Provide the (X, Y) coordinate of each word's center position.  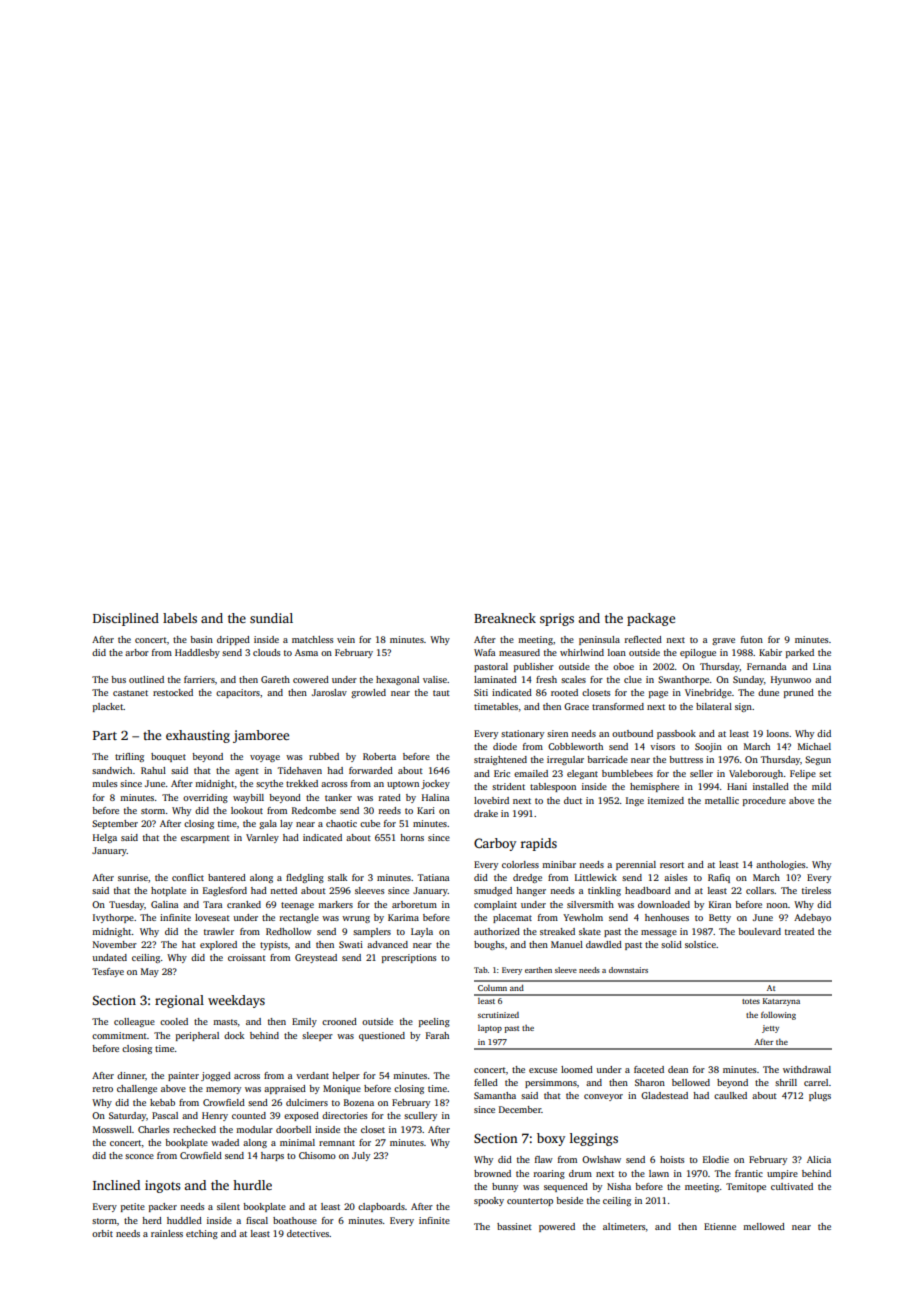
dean (678, 1069)
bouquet (168, 757)
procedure (764, 801)
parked (800, 653)
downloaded (664, 904)
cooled (174, 1021)
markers (335, 904)
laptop (490, 1029)
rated (390, 797)
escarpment (205, 839)
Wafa (485, 652)
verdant (312, 1075)
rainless (167, 1233)
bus (118, 679)
